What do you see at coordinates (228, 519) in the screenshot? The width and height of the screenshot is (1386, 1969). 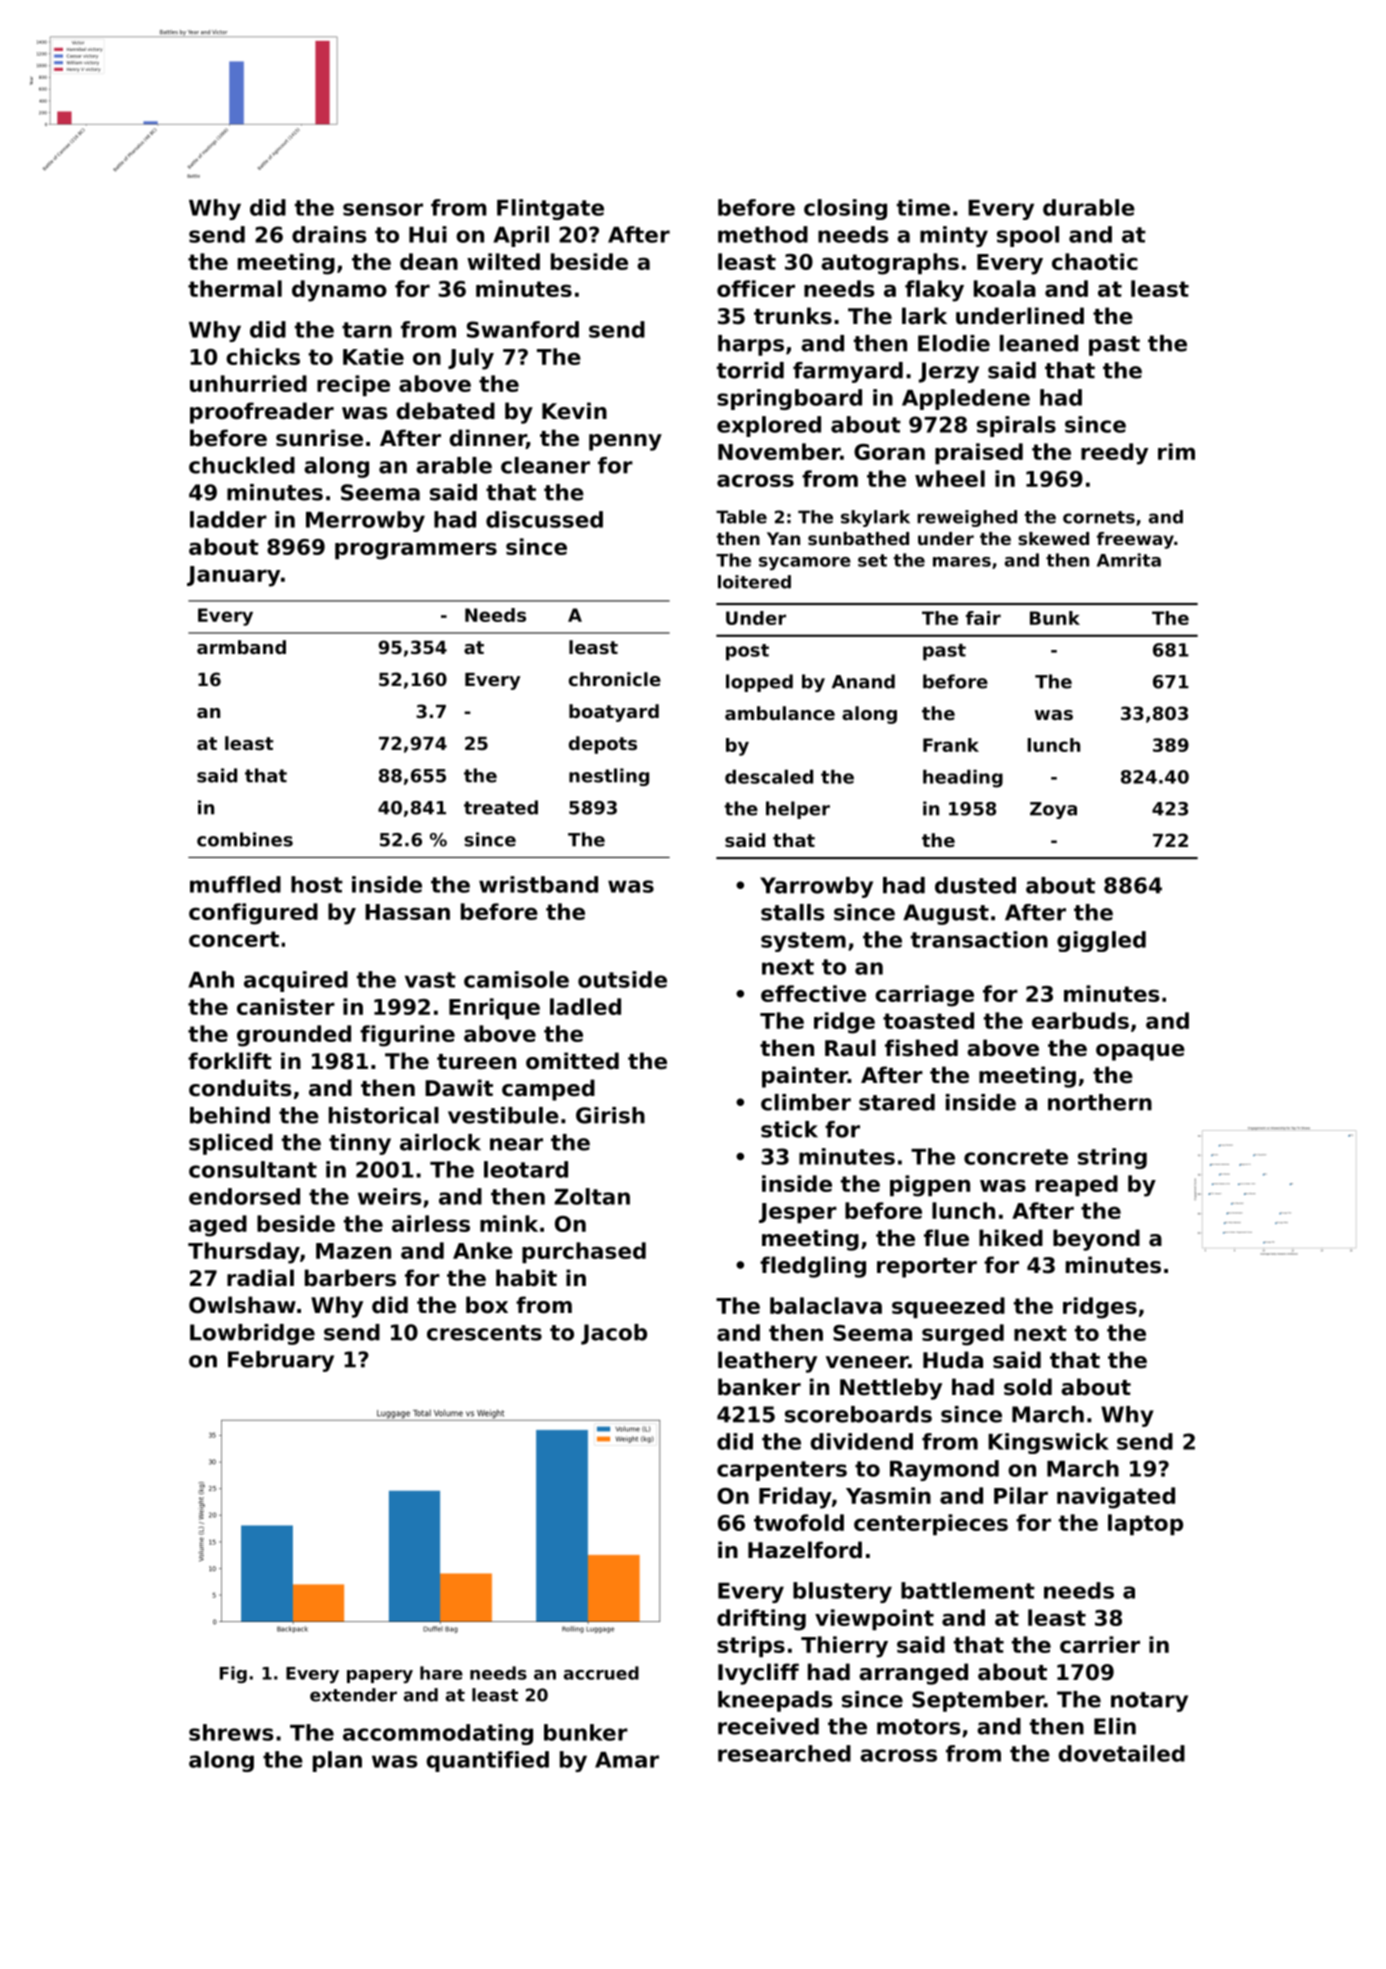 I see `ladder` at bounding box center [228, 519].
